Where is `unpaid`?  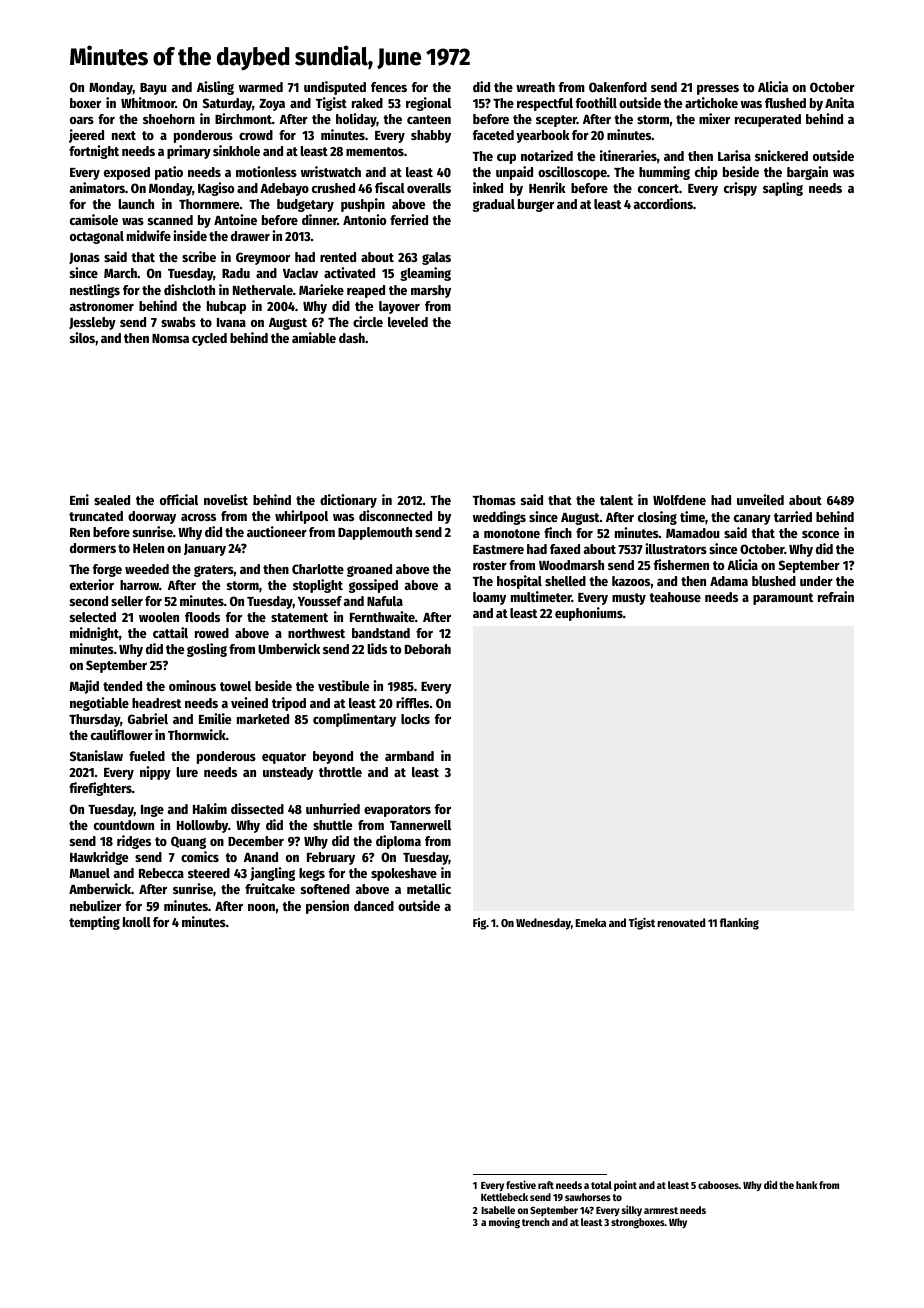
unpaid is located at coordinates (514, 173).
